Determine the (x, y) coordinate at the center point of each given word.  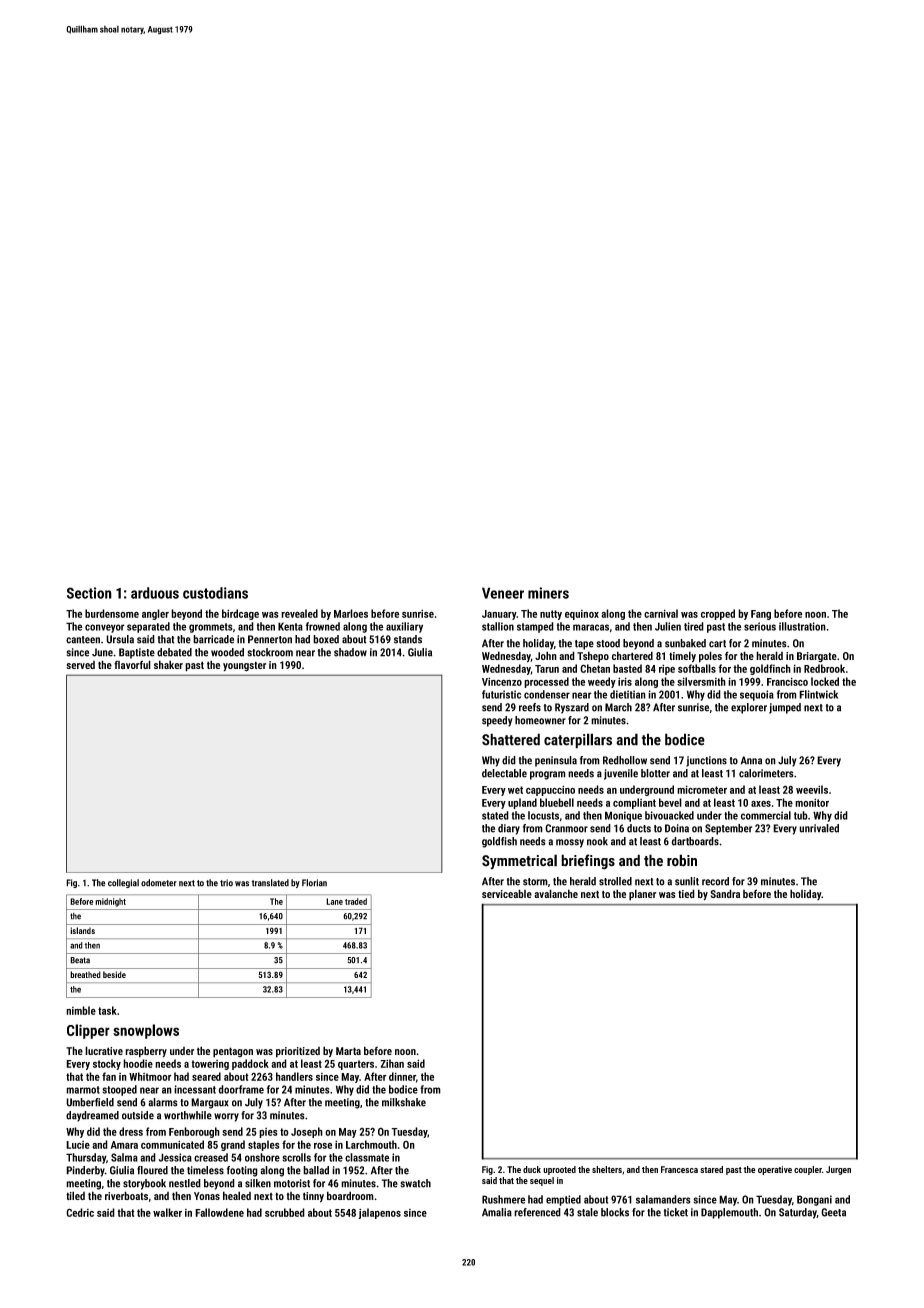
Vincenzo (502, 681)
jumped (785, 708)
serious (760, 626)
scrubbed (285, 1212)
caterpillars (578, 741)
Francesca (679, 1169)
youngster (244, 666)
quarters (356, 1065)
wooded (227, 652)
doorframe (241, 1089)
